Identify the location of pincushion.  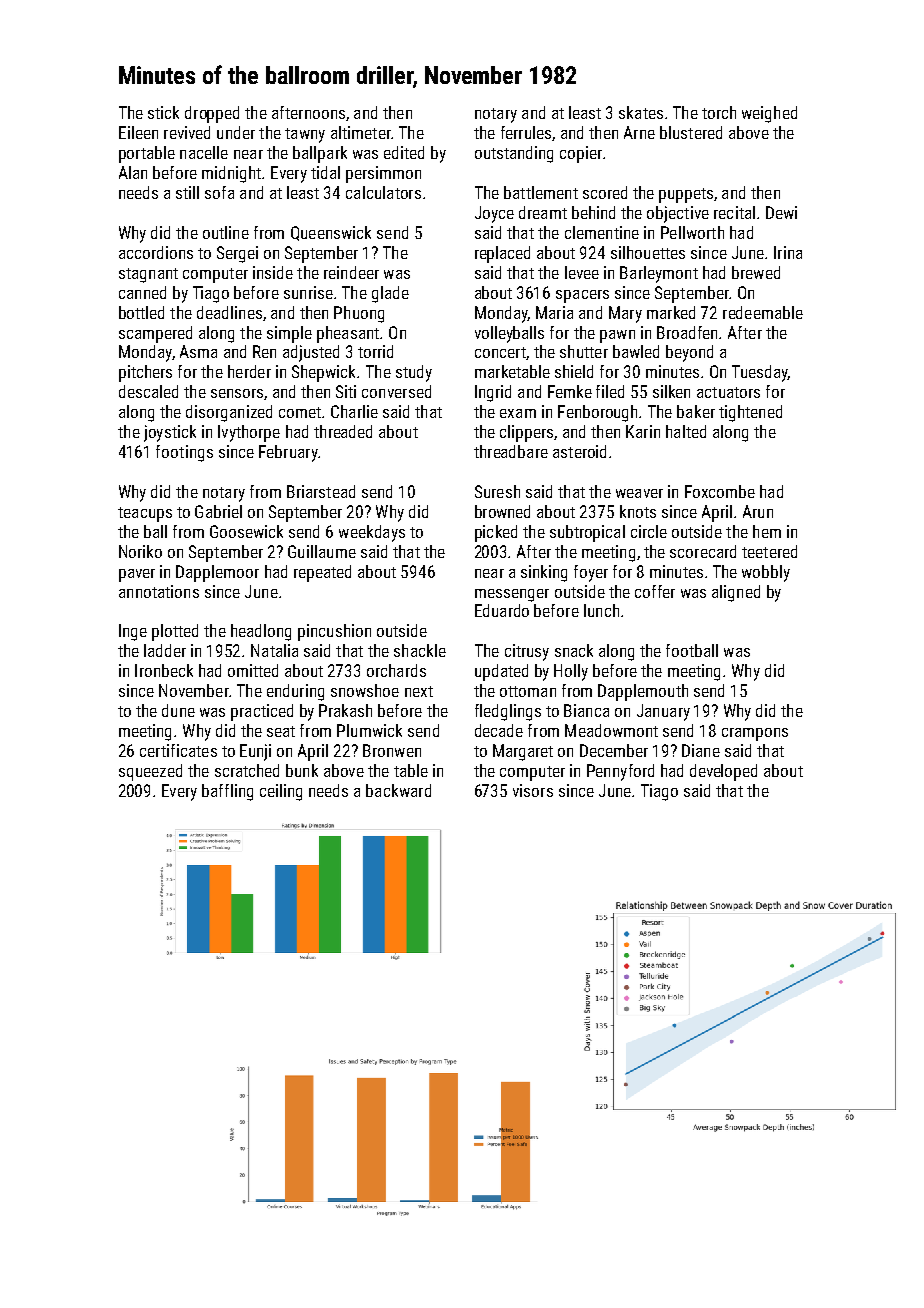
(334, 632).
